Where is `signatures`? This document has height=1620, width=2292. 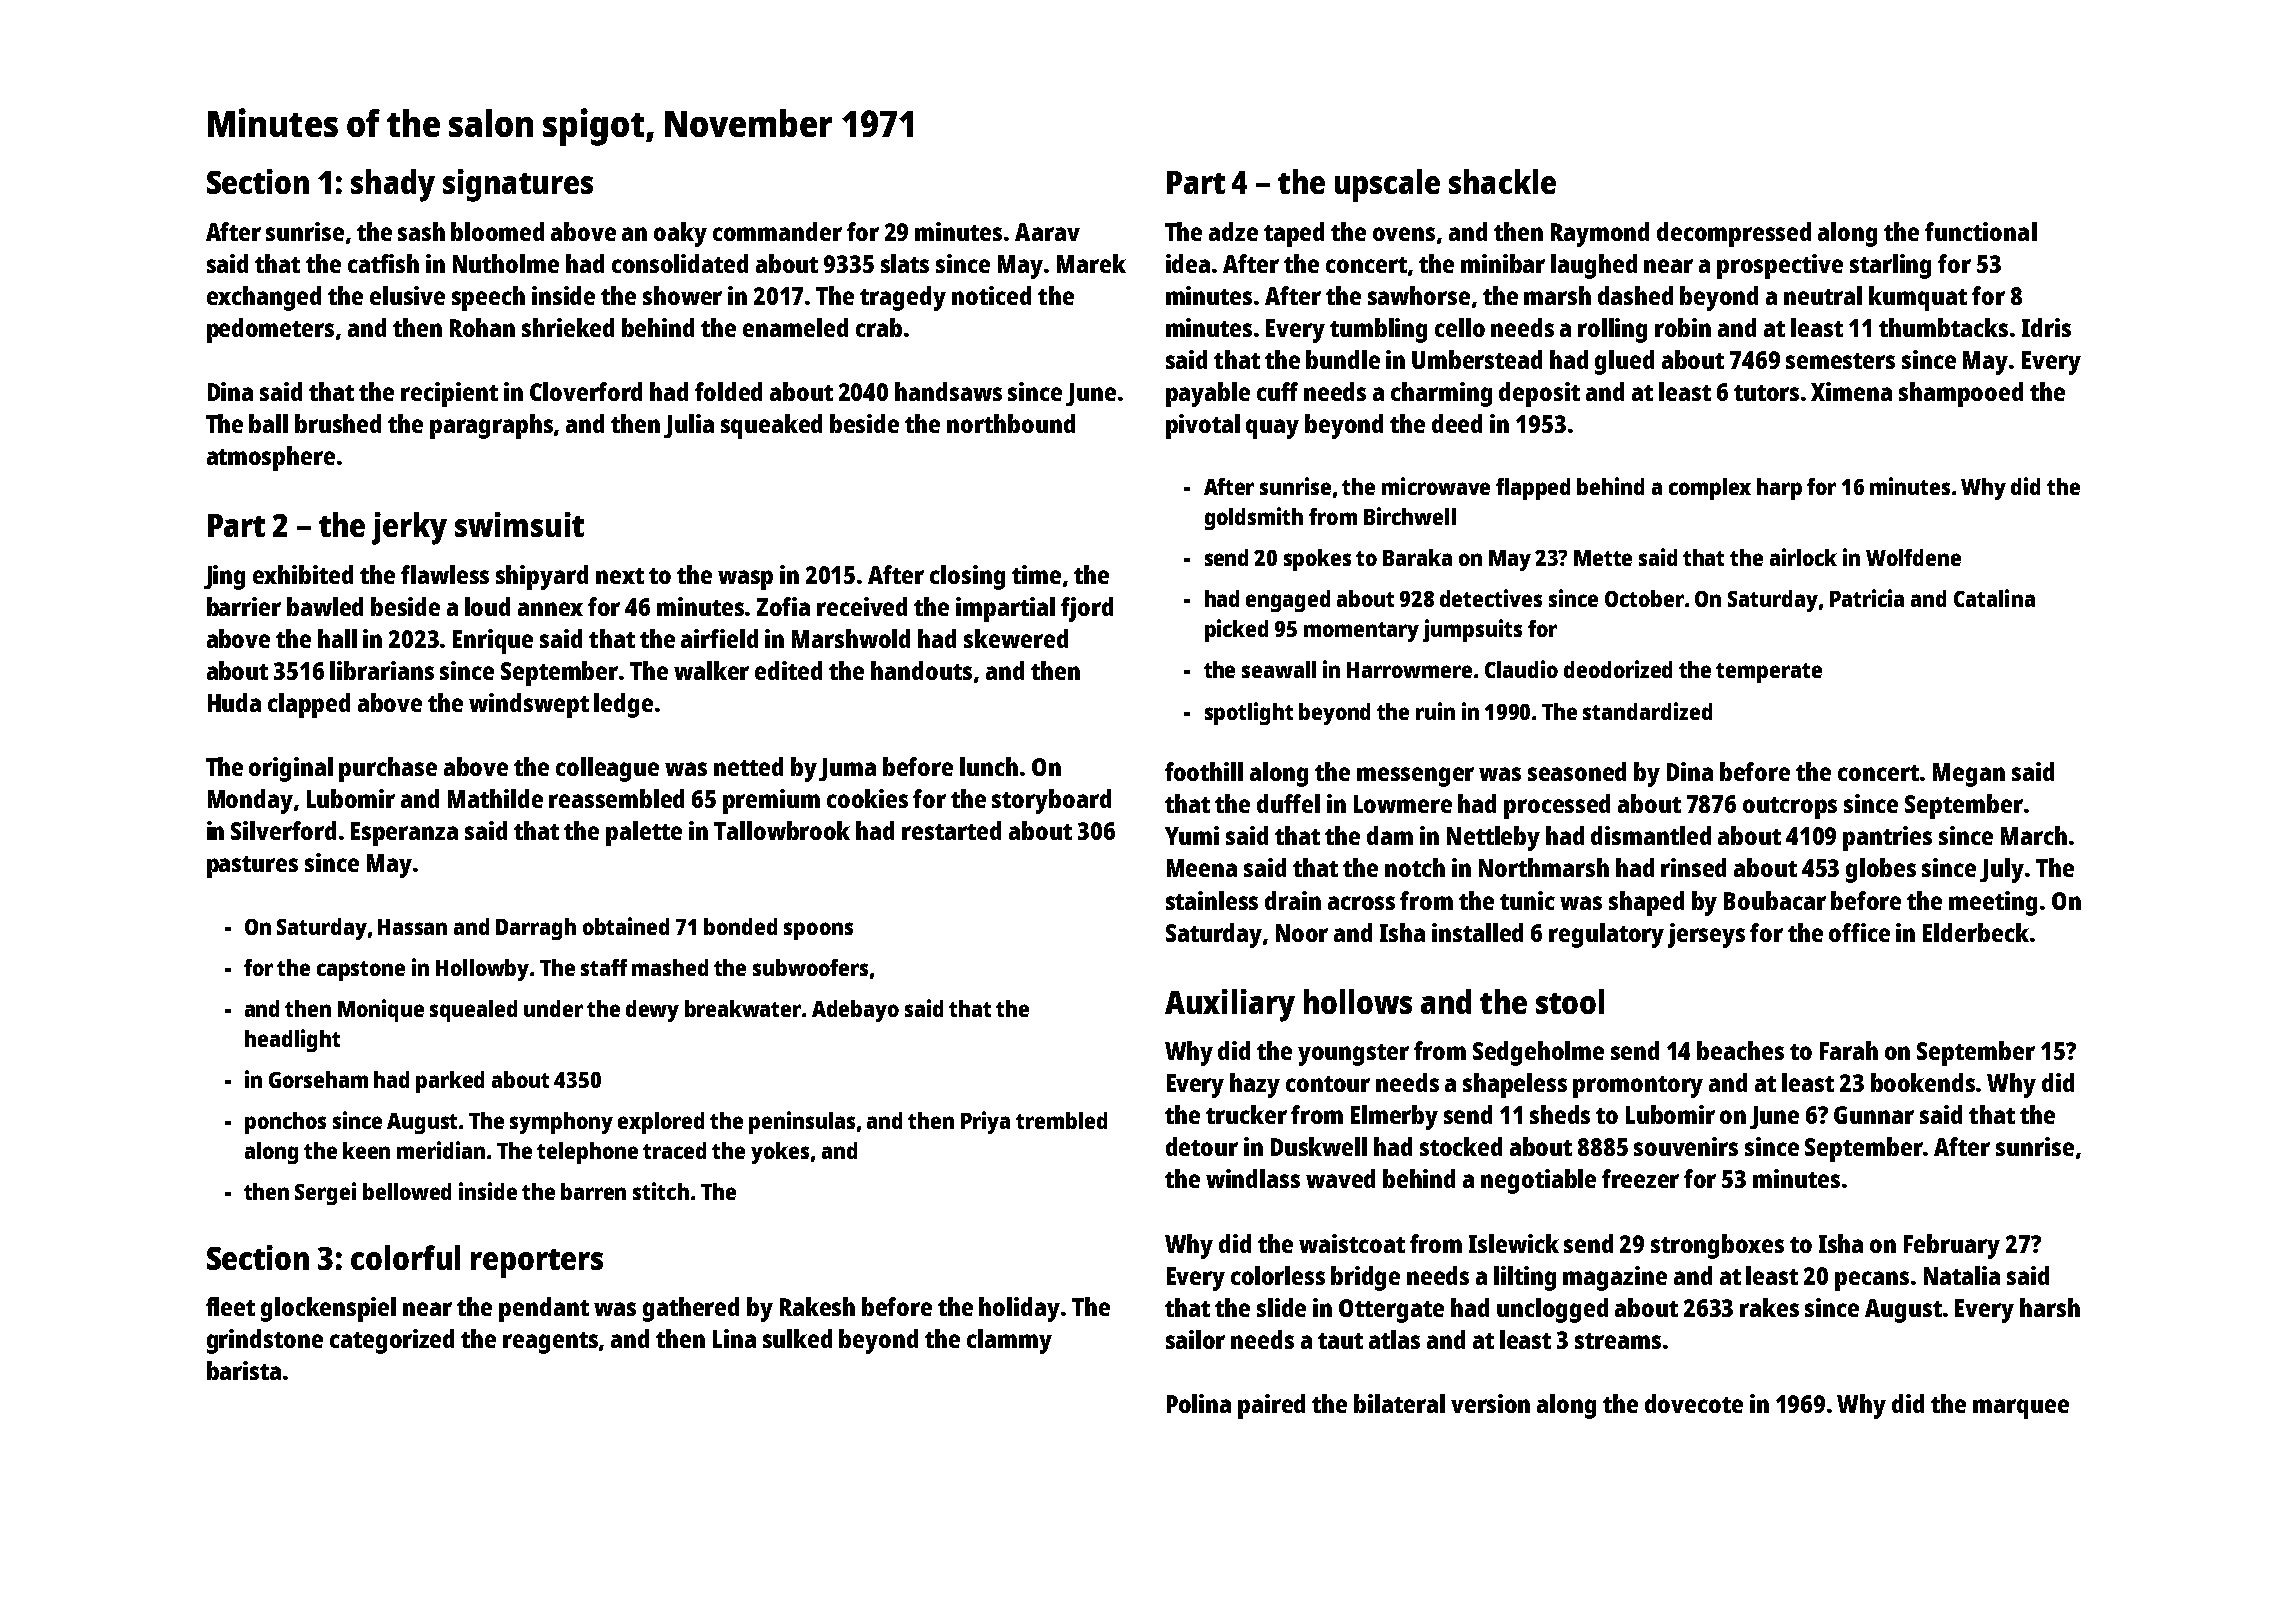 signatures is located at coordinates (518, 185).
